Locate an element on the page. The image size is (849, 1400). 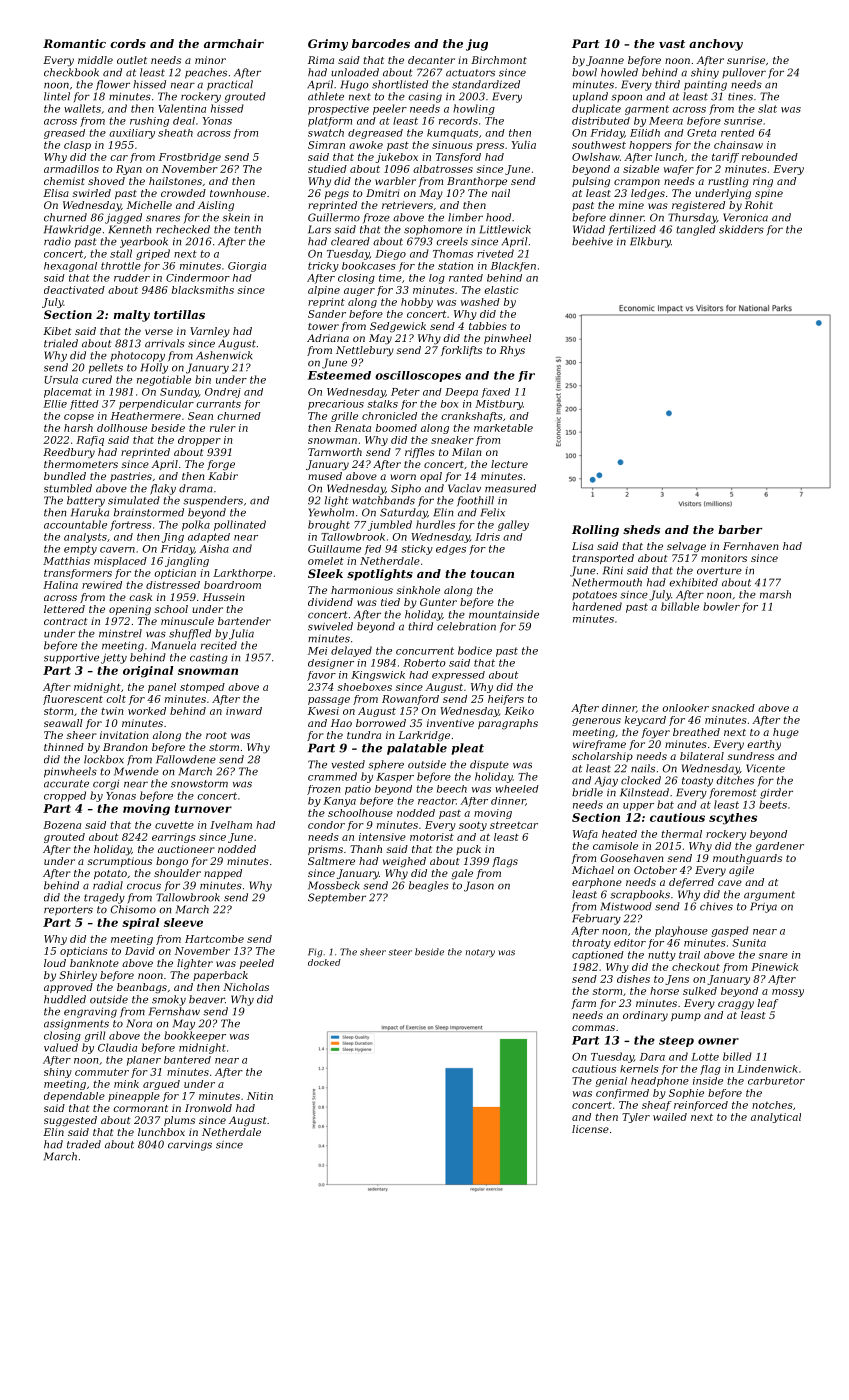
passage is located at coordinates (329, 701).
